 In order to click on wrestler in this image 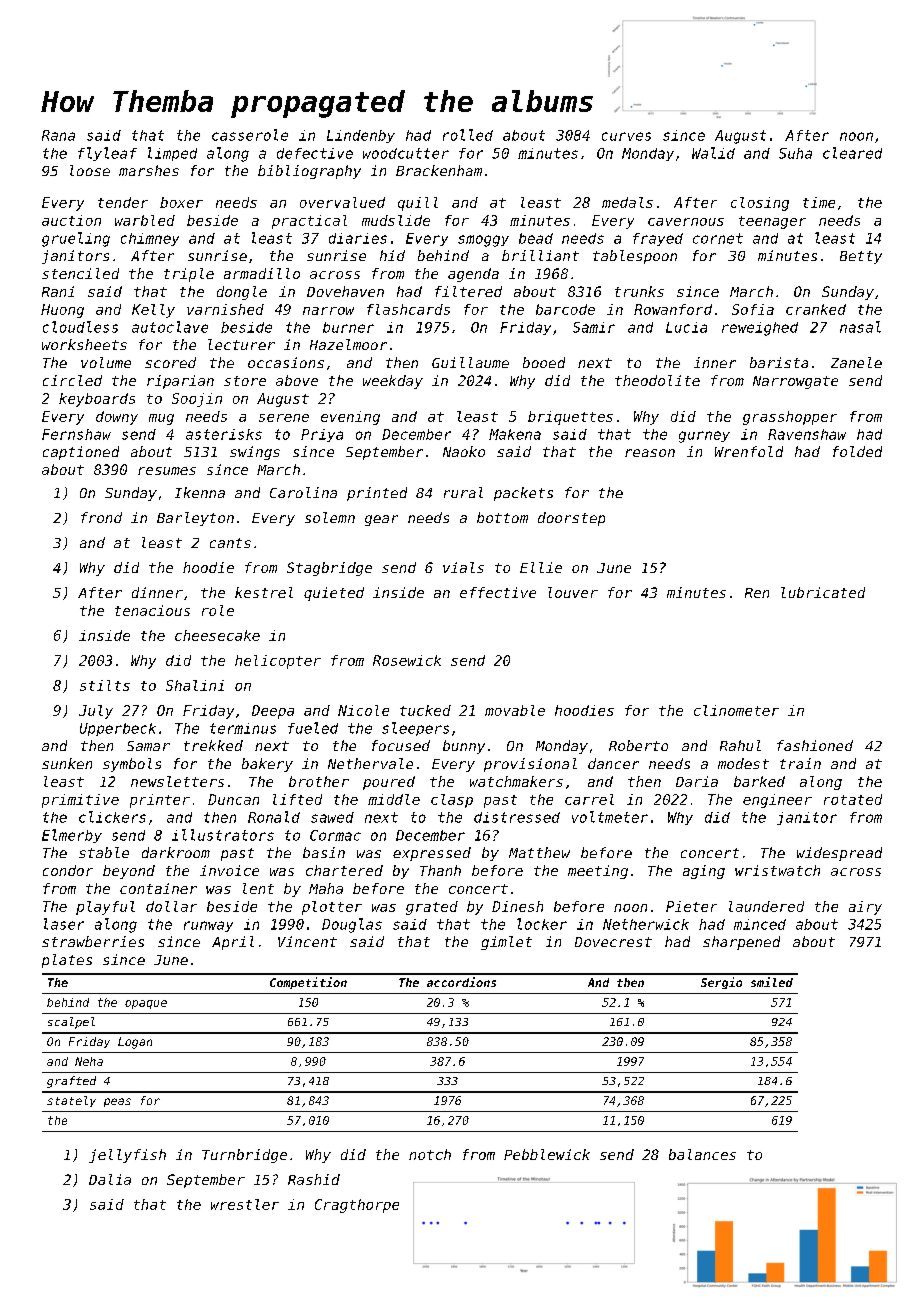, I will do `click(245, 1204)`.
